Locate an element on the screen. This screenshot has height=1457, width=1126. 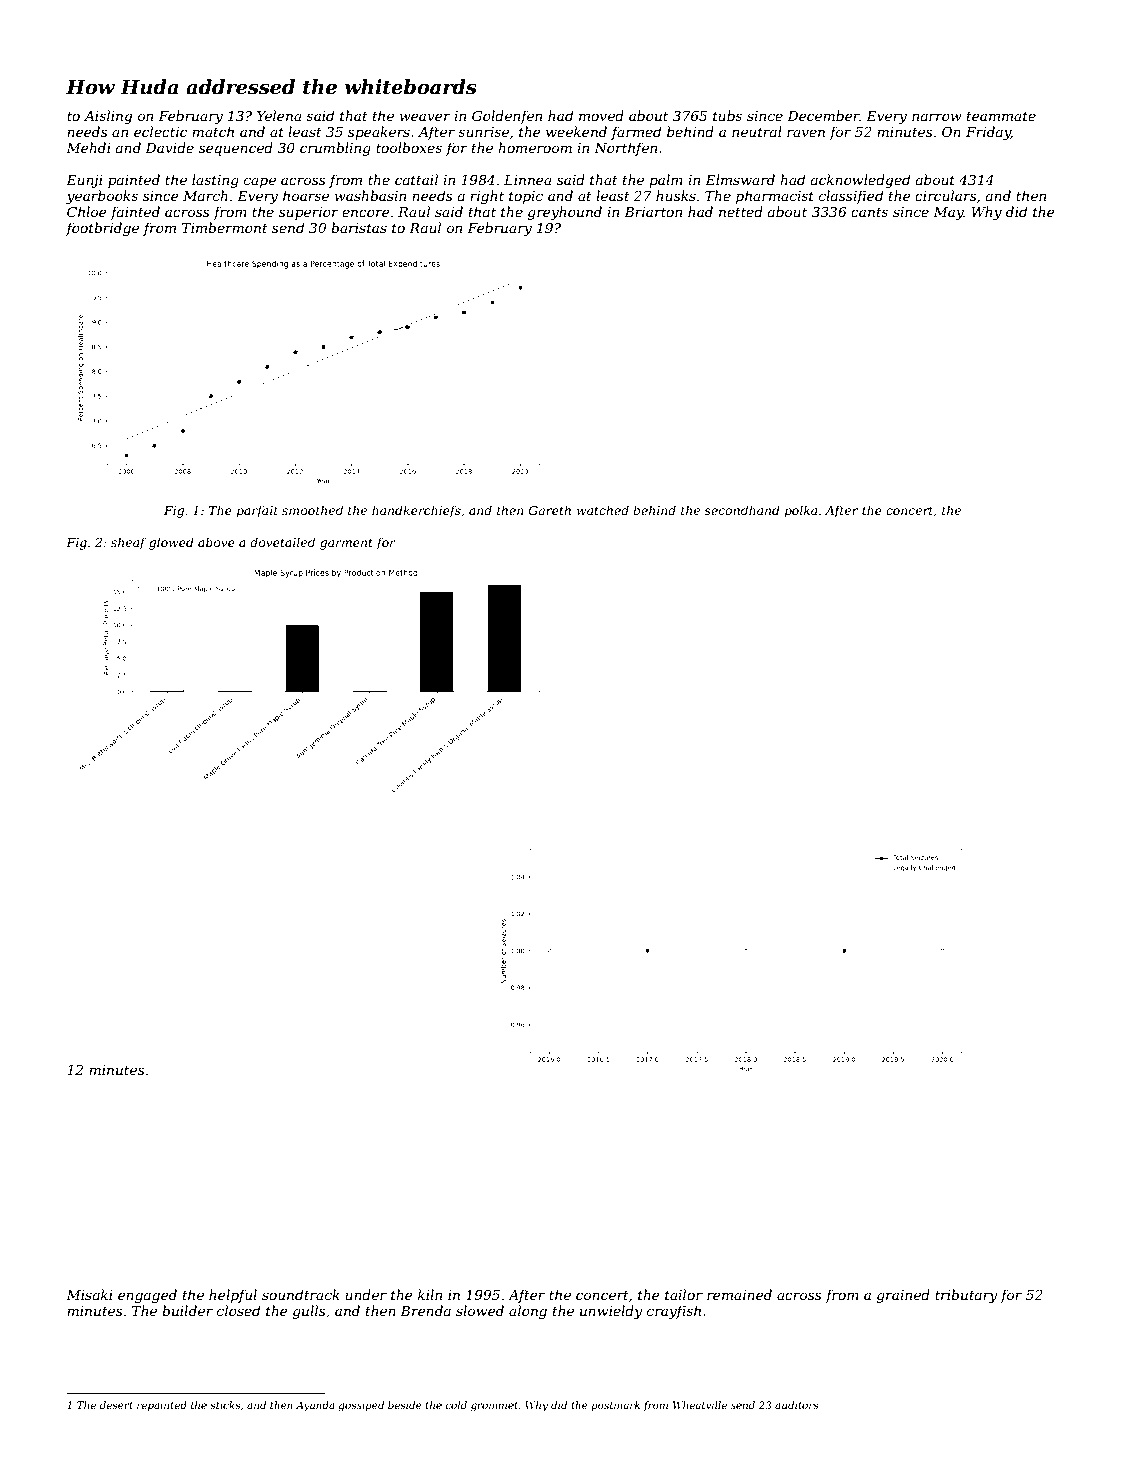
glowed is located at coordinates (171, 543).
